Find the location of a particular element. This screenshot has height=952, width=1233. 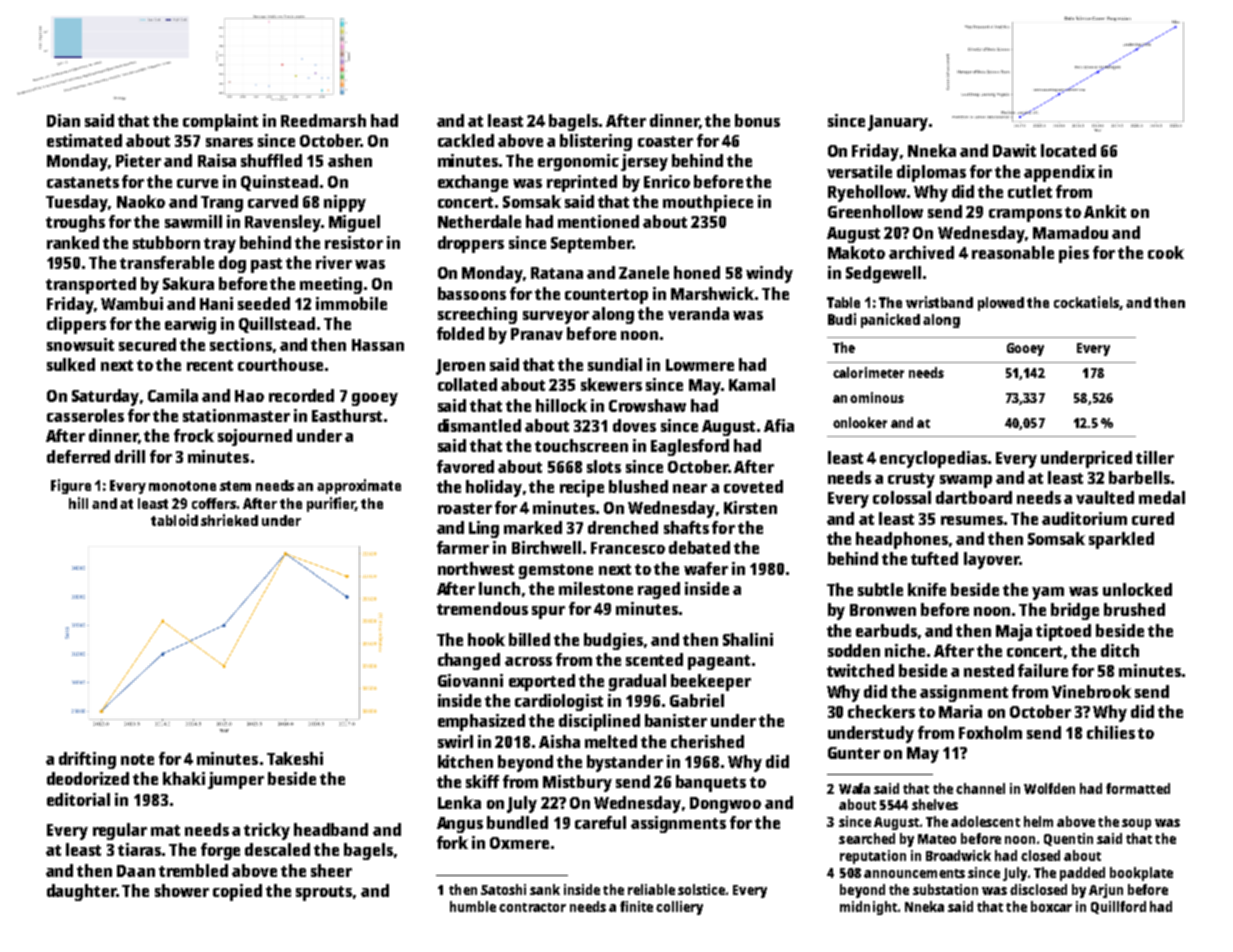

sprouts is located at coordinates (324, 893).
